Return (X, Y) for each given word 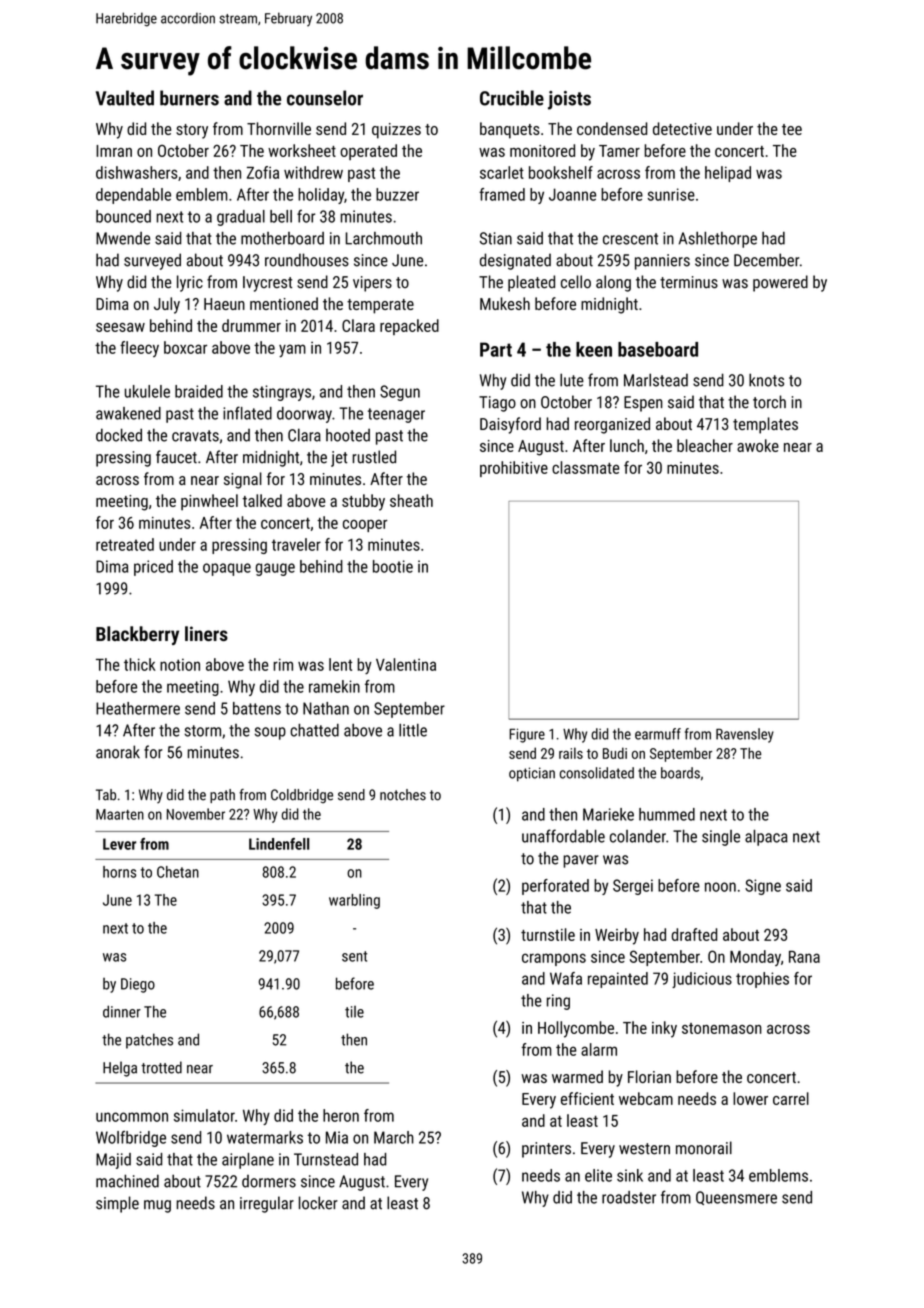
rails (571, 753)
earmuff (658, 734)
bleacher (705, 445)
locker (318, 1203)
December (766, 260)
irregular (267, 1204)
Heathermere (138, 708)
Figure (527, 735)
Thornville (279, 128)
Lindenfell (279, 844)
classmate (585, 467)
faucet (176, 457)
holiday (321, 196)
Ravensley (745, 735)
